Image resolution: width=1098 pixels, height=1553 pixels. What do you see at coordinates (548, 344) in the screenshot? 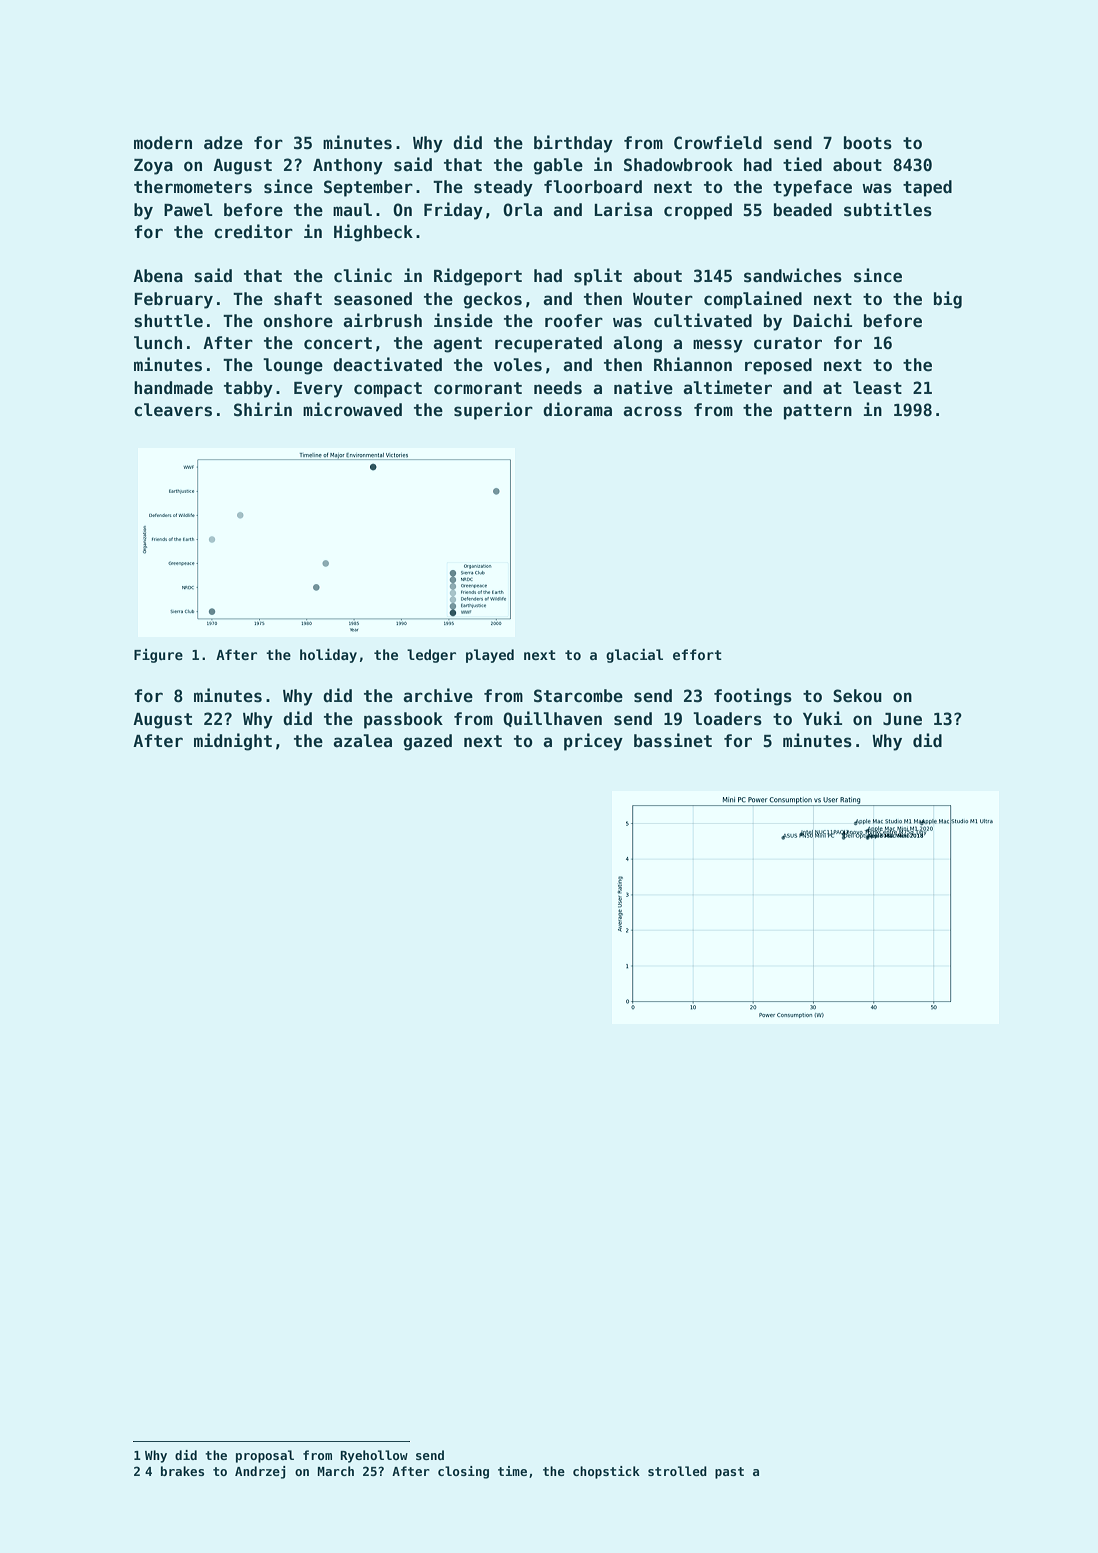
I see `recuperated` at bounding box center [548, 344].
